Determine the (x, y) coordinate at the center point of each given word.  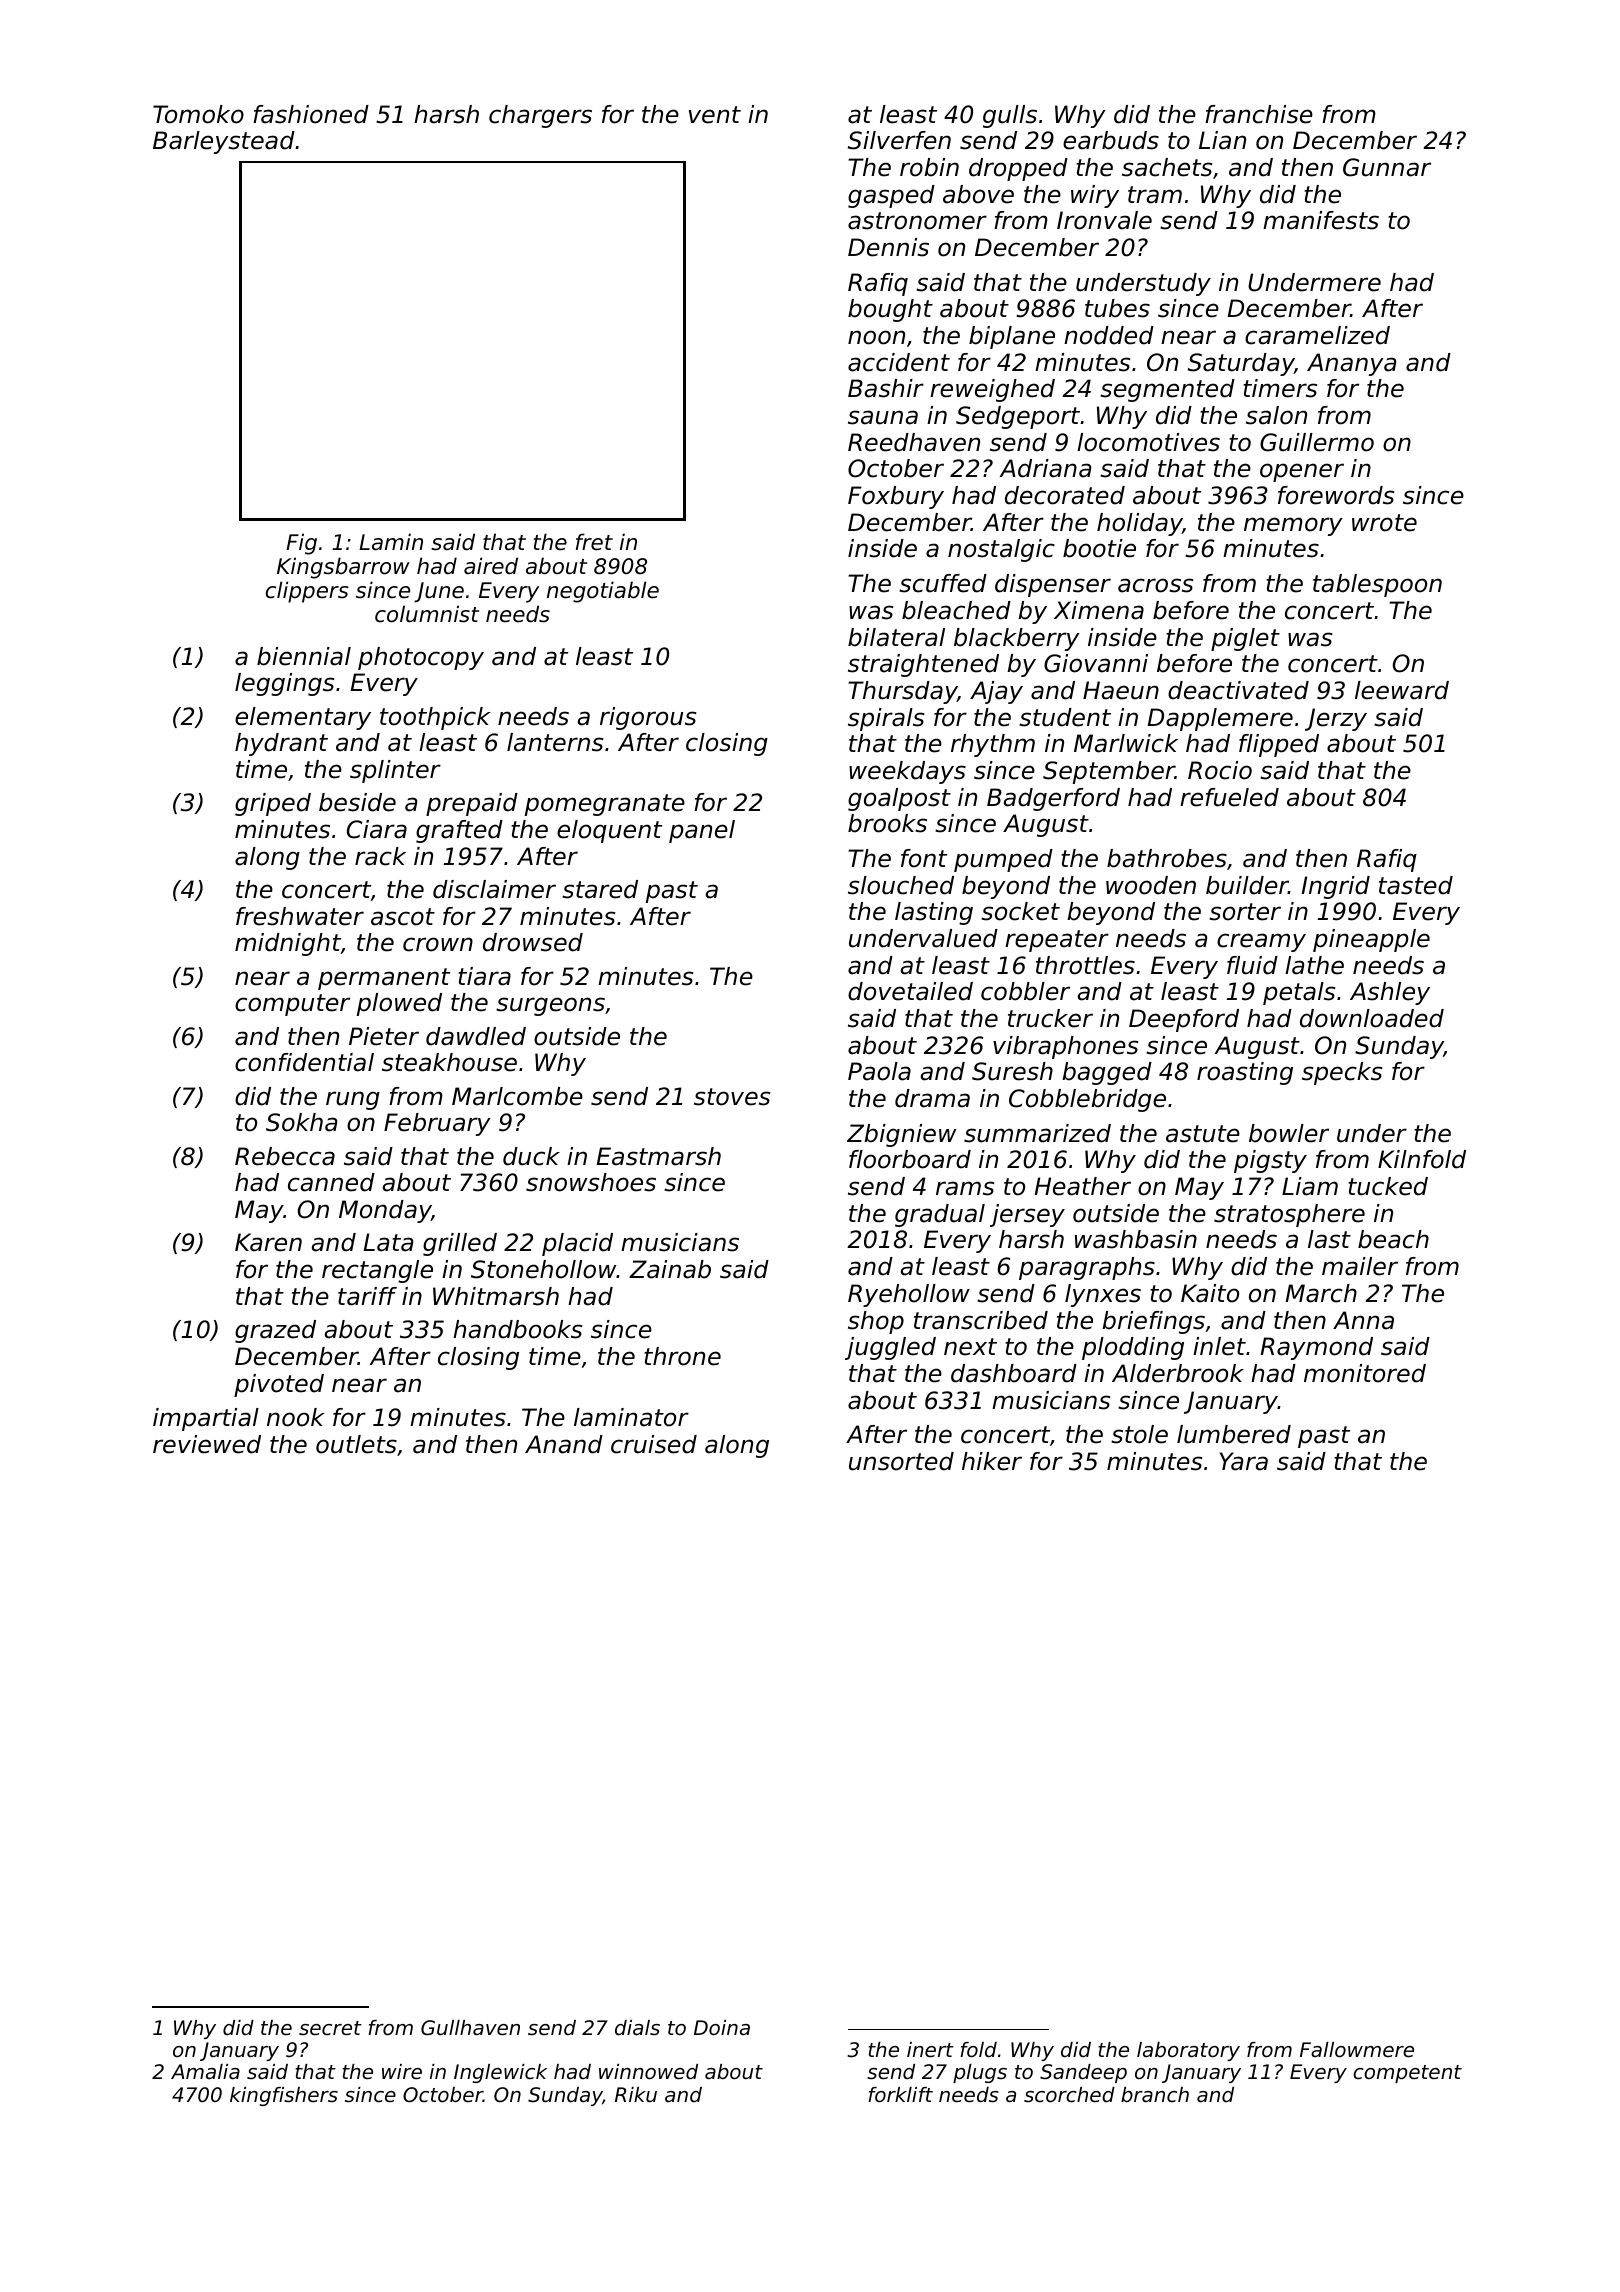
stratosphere (1289, 1215)
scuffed (943, 583)
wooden (1151, 885)
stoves (732, 1097)
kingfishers (284, 2096)
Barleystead (224, 142)
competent (1407, 2074)
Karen (268, 1242)
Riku (636, 2094)
